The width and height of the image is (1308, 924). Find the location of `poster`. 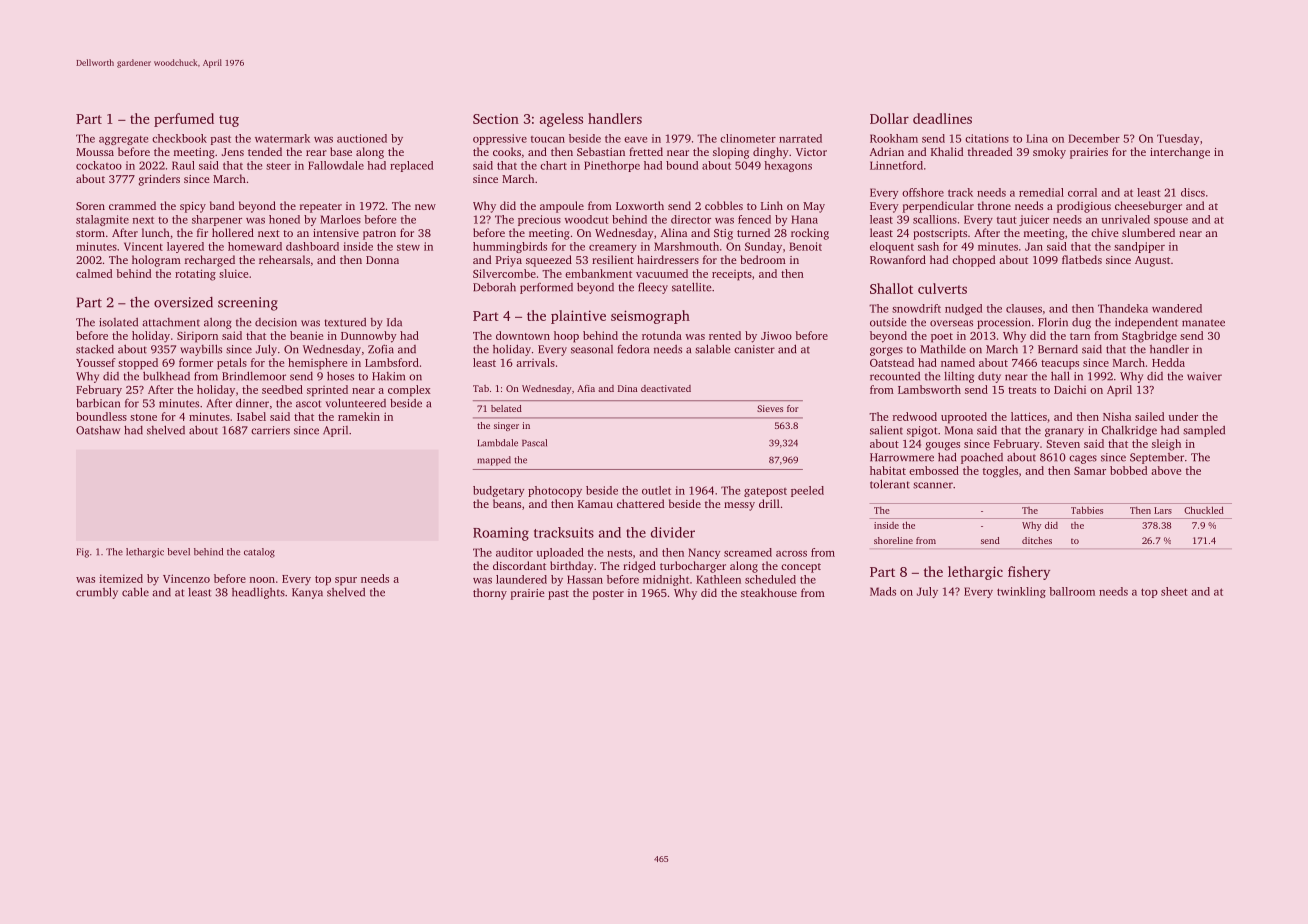

poster is located at coordinates (608, 595).
